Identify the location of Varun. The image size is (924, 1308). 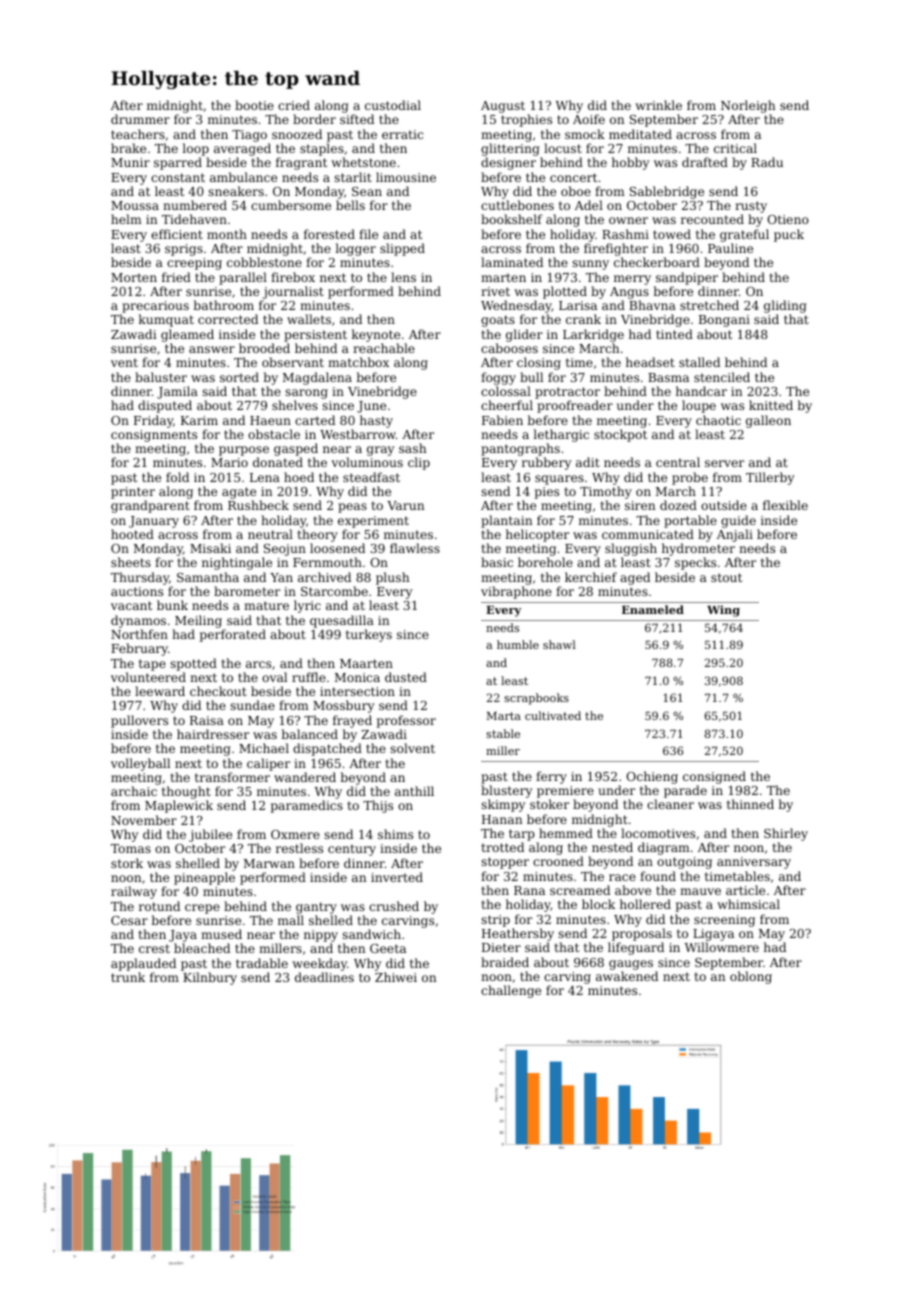
(406, 505).
